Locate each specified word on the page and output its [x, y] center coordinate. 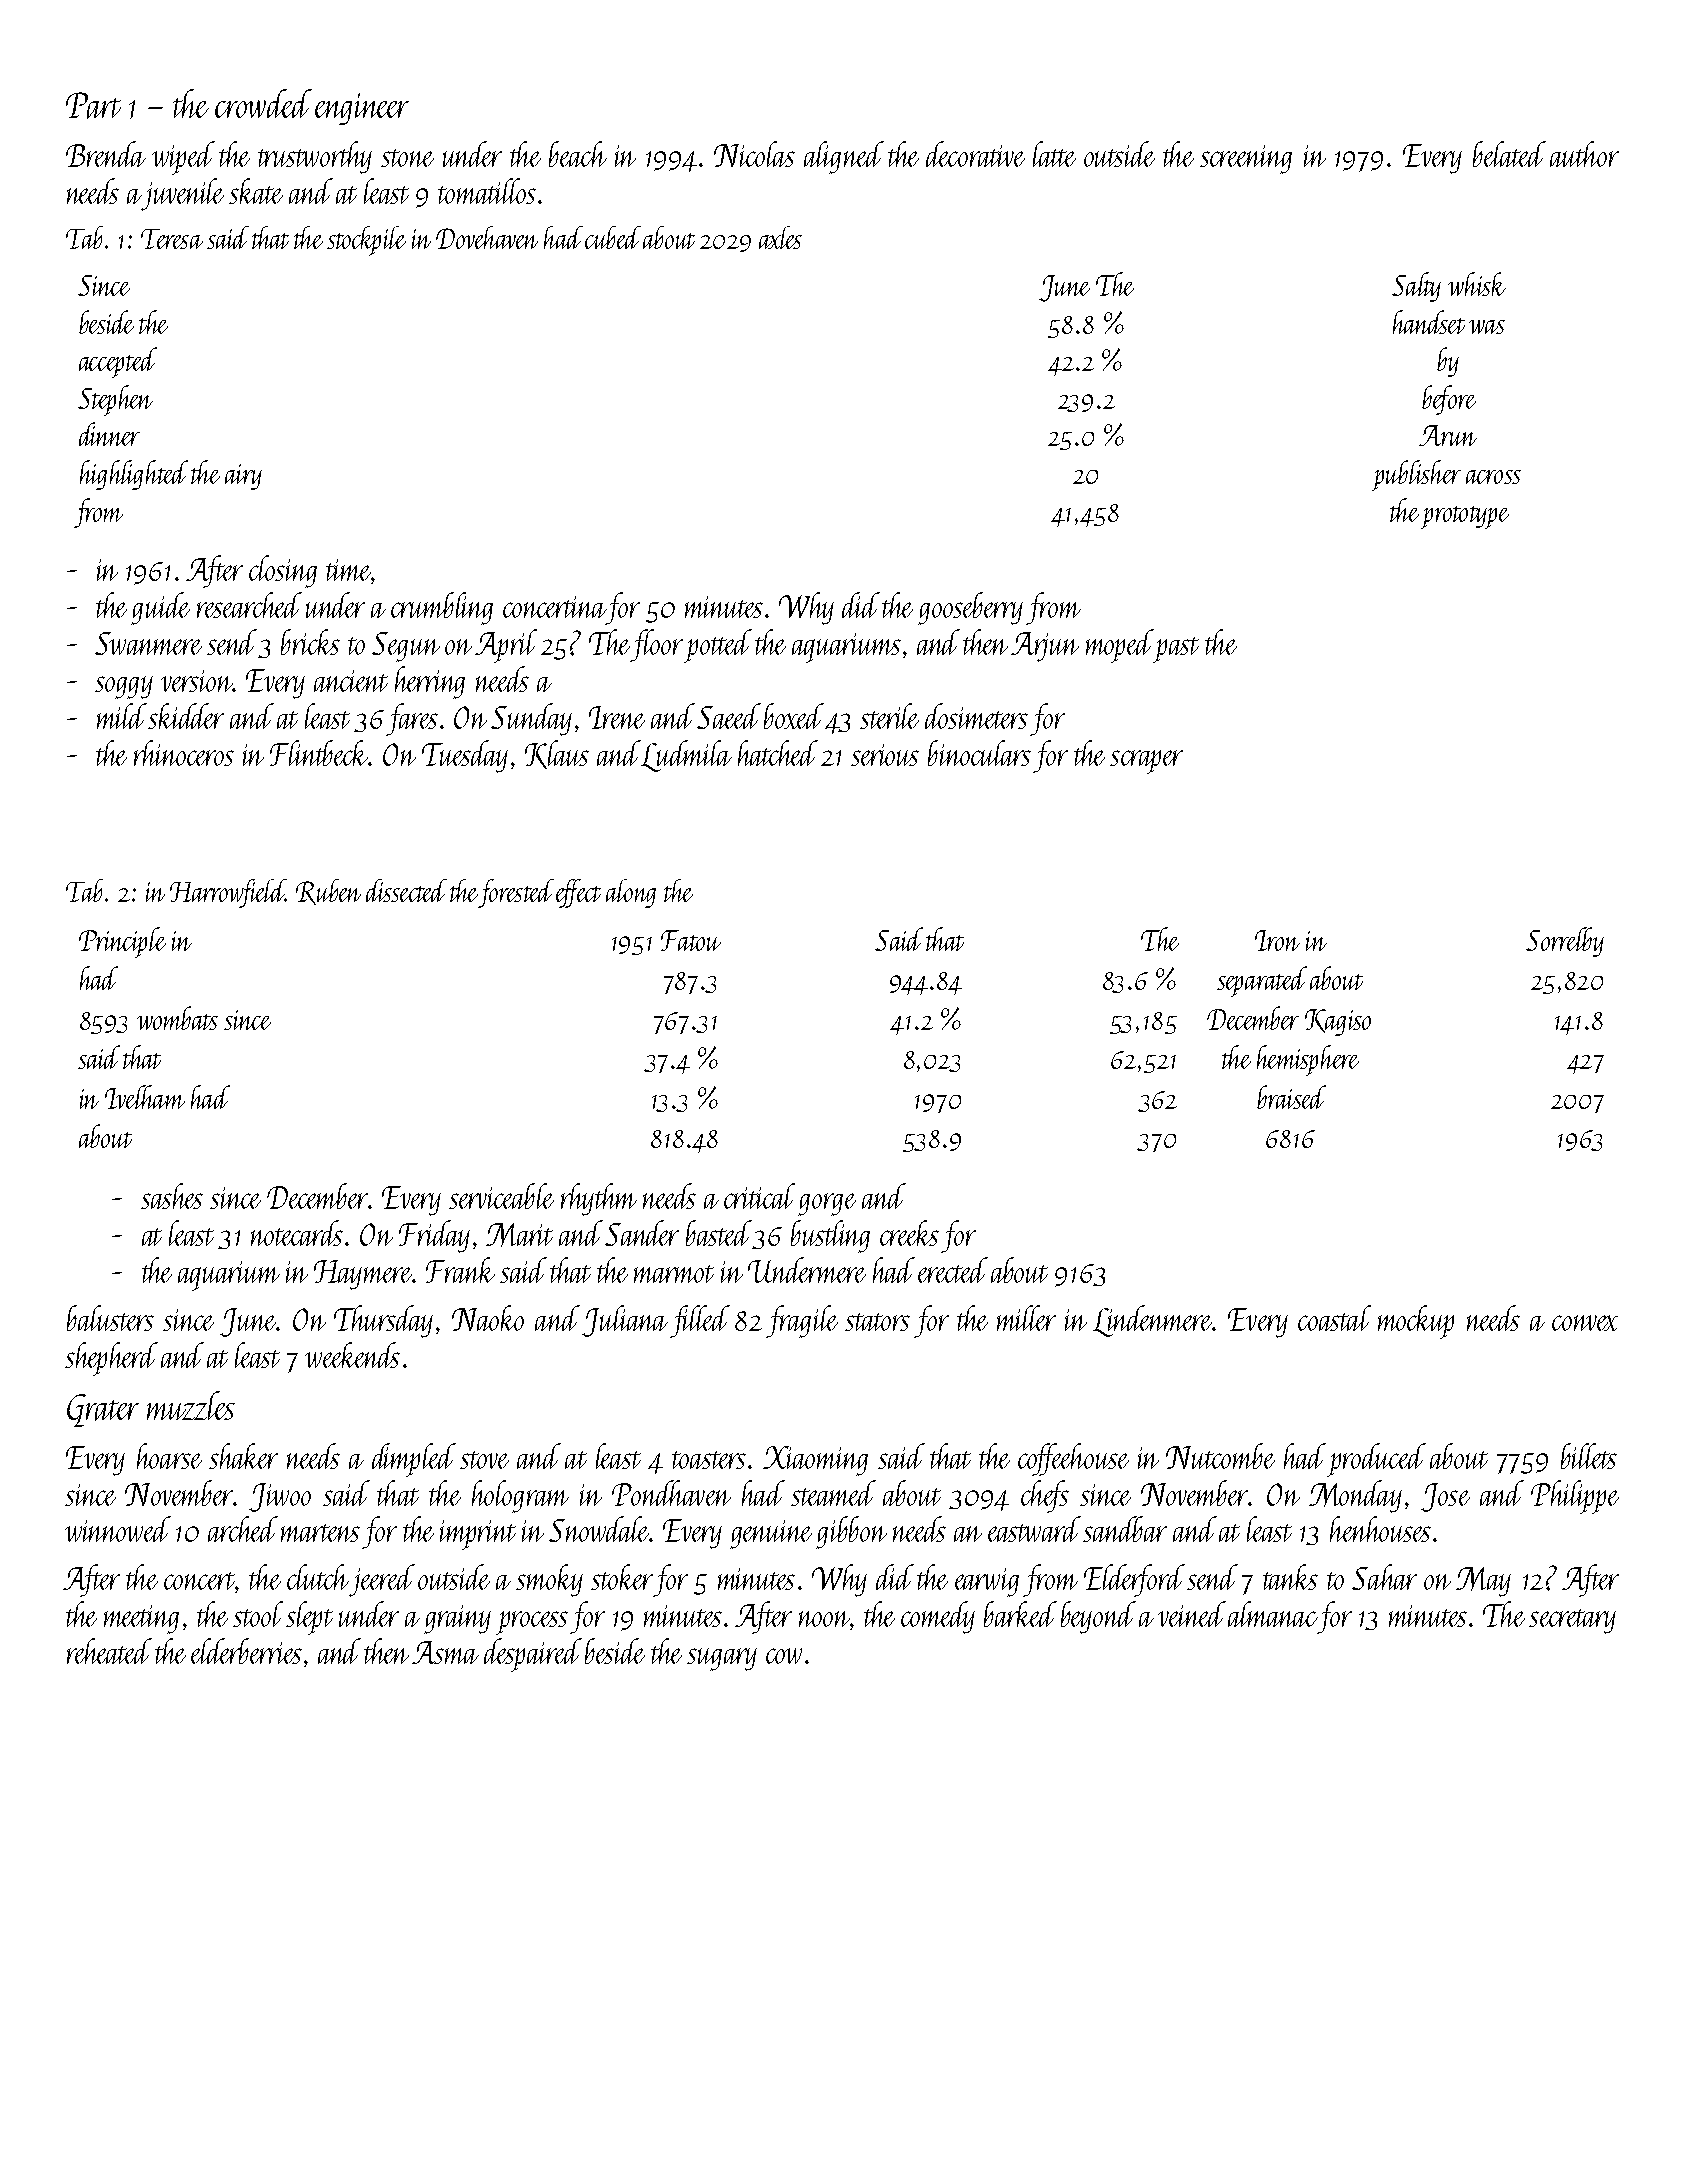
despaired [533, 1655]
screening [1246, 159]
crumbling [442, 608]
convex [1585, 1323]
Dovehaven [487, 237]
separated [1262, 981]
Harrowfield [227, 893]
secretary [1572, 1621]
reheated [109, 1651]
